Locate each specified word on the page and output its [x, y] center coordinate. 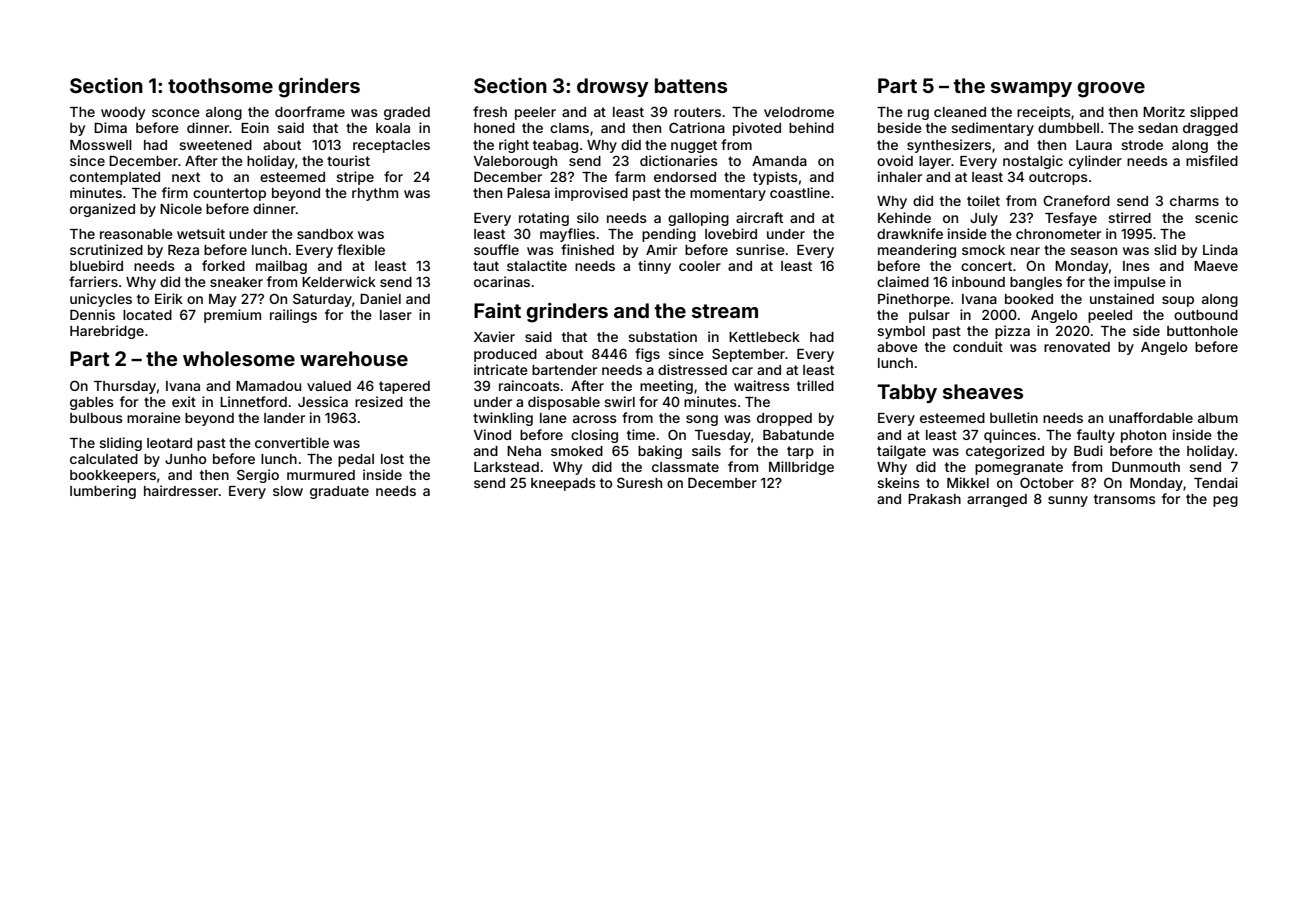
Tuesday [723, 436]
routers [697, 112]
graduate [339, 492]
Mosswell [101, 145]
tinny [654, 267]
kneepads [563, 484]
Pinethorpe [914, 300]
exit [184, 401]
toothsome [220, 85]
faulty [1096, 436]
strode [1142, 145]
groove [1111, 90]
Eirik [169, 298]
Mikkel [968, 482]
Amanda [779, 161]
